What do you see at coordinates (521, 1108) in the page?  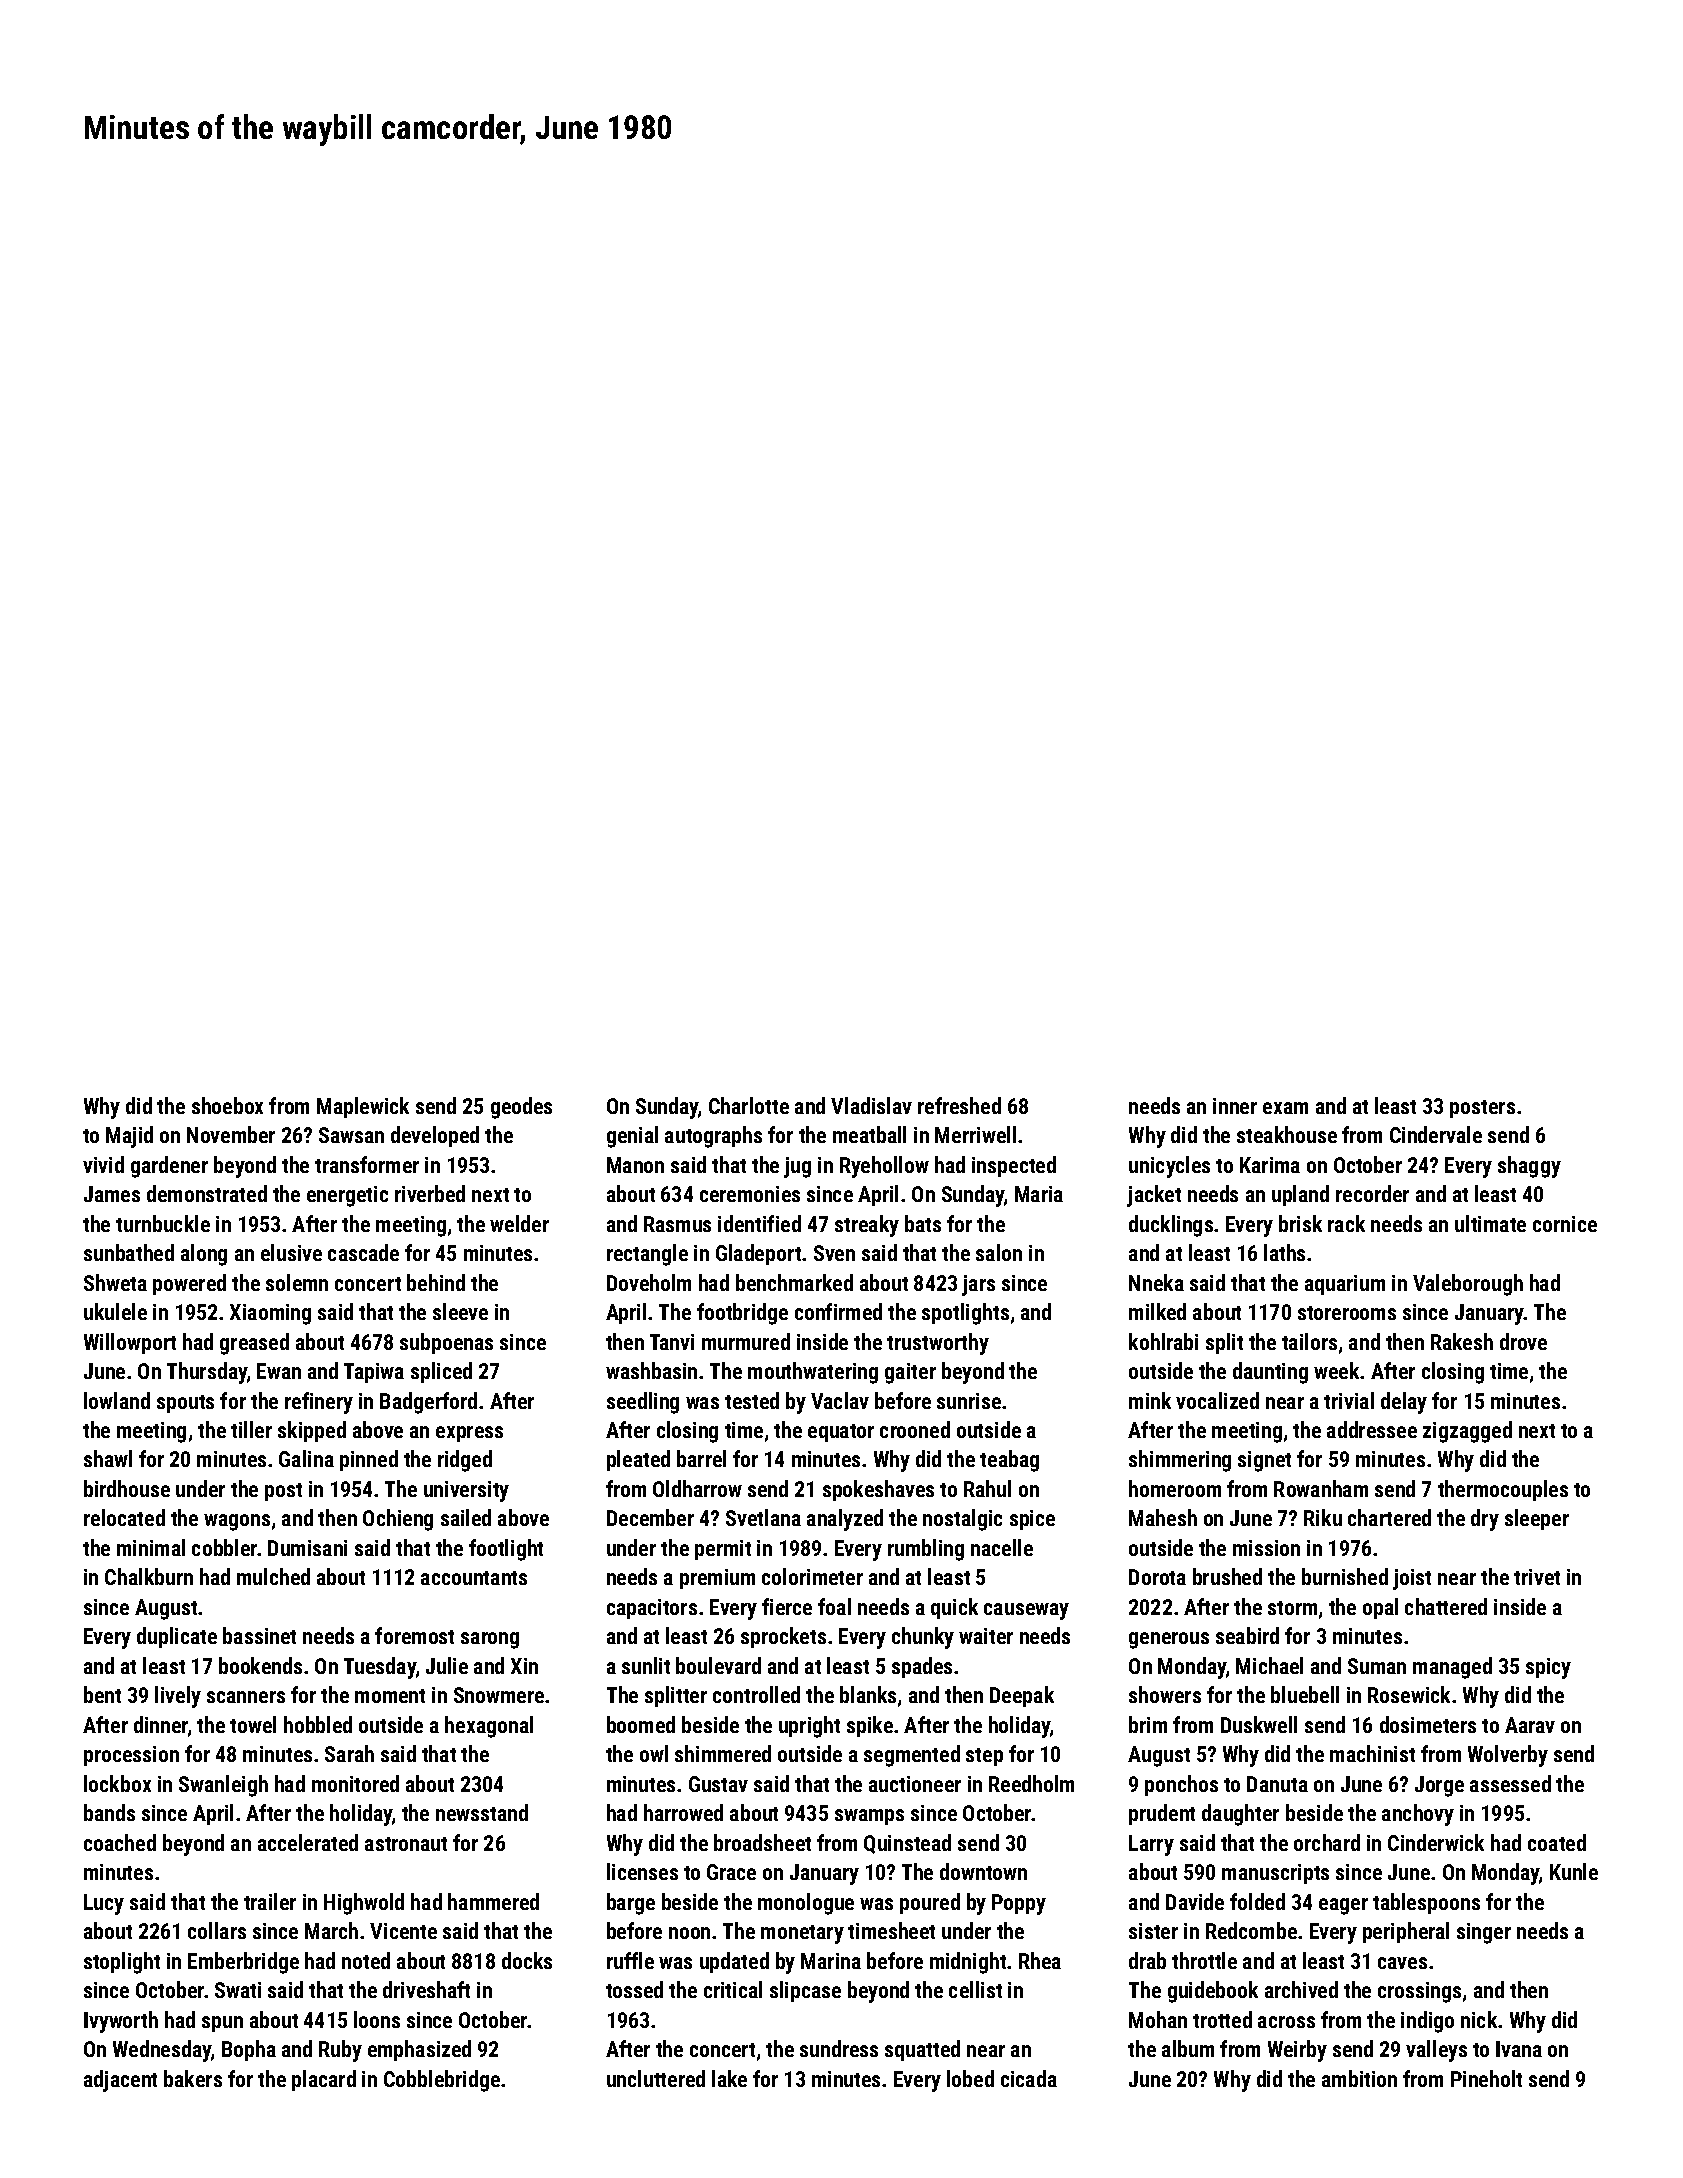 I see `geodes` at bounding box center [521, 1108].
